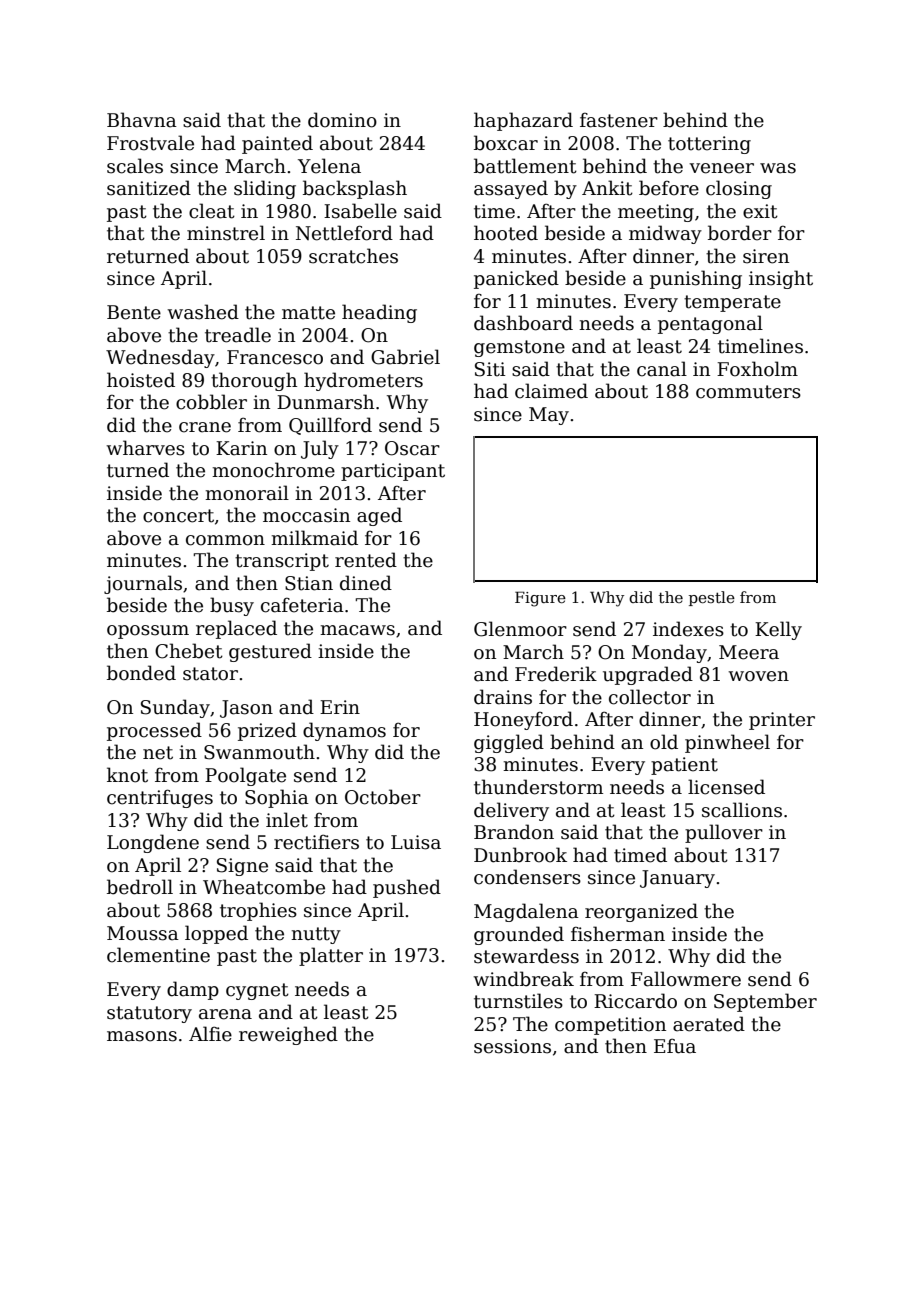 The image size is (924, 1308). What do you see at coordinates (506, 143) in the screenshot?
I see `boxcar` at bounding box center [506, 143].
